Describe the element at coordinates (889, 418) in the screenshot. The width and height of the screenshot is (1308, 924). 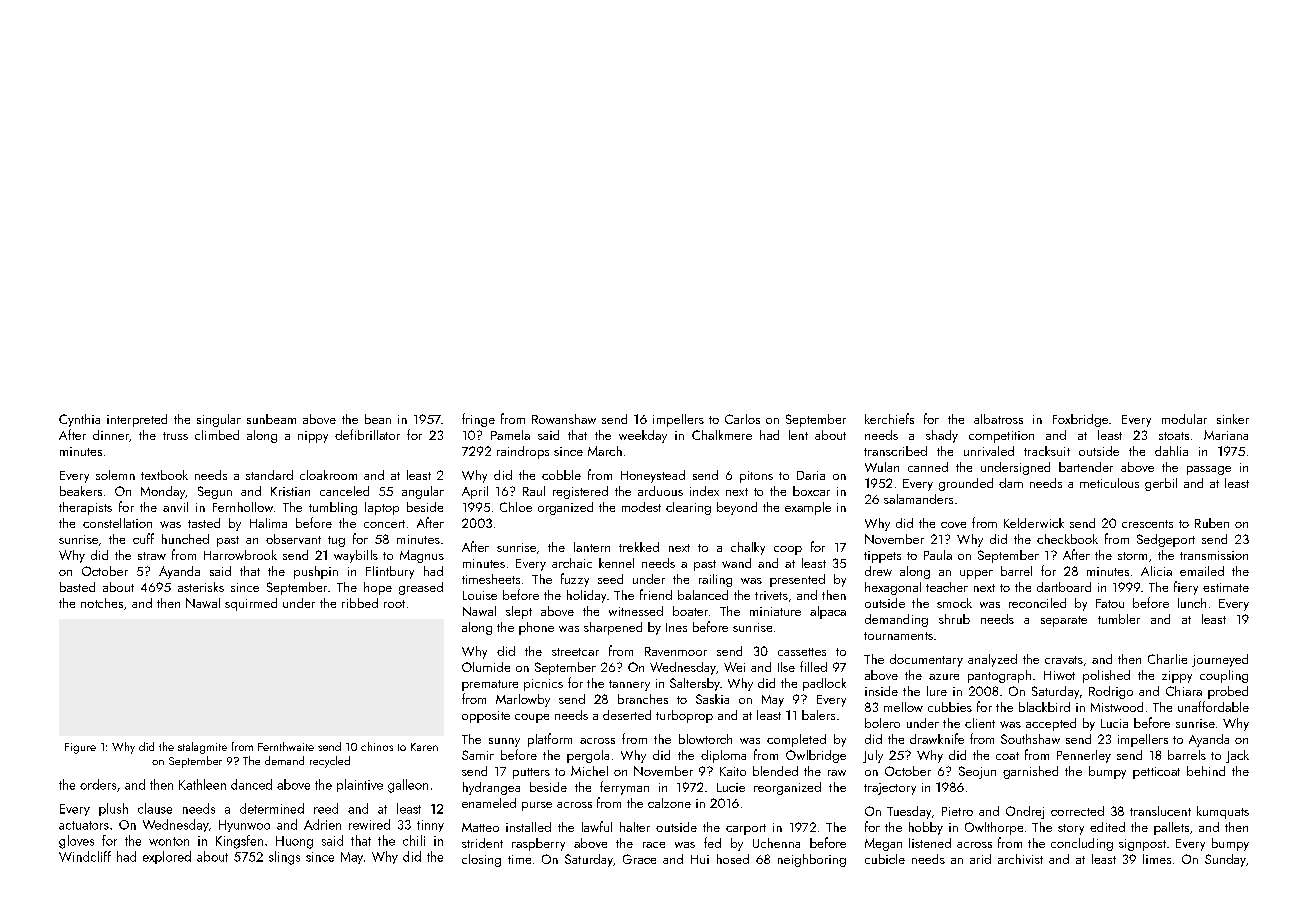
I see `kerchiefs` at that location.
